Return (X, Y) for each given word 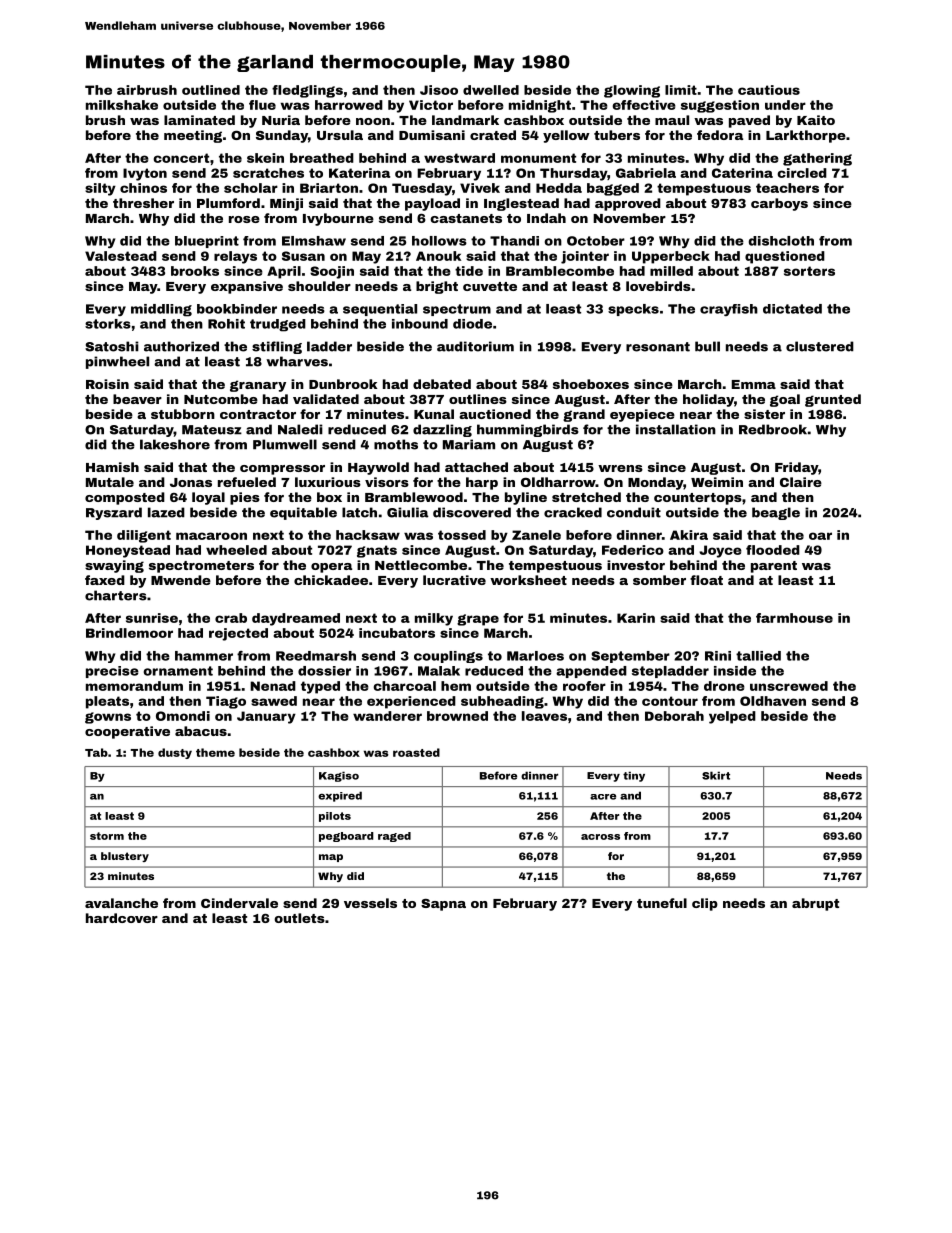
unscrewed (789, 686)
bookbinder (237, 309)
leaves (544, 716)
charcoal (404, 686)
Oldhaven (773, 701)
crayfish (729, 310)
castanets (466, 218)
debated (442, 384)
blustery (125, 857)
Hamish (112, 467)
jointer (585, 257)
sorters (809, 271)
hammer (204, 656)
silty (100, 189)
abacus (201, 731)
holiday (708, 400)
